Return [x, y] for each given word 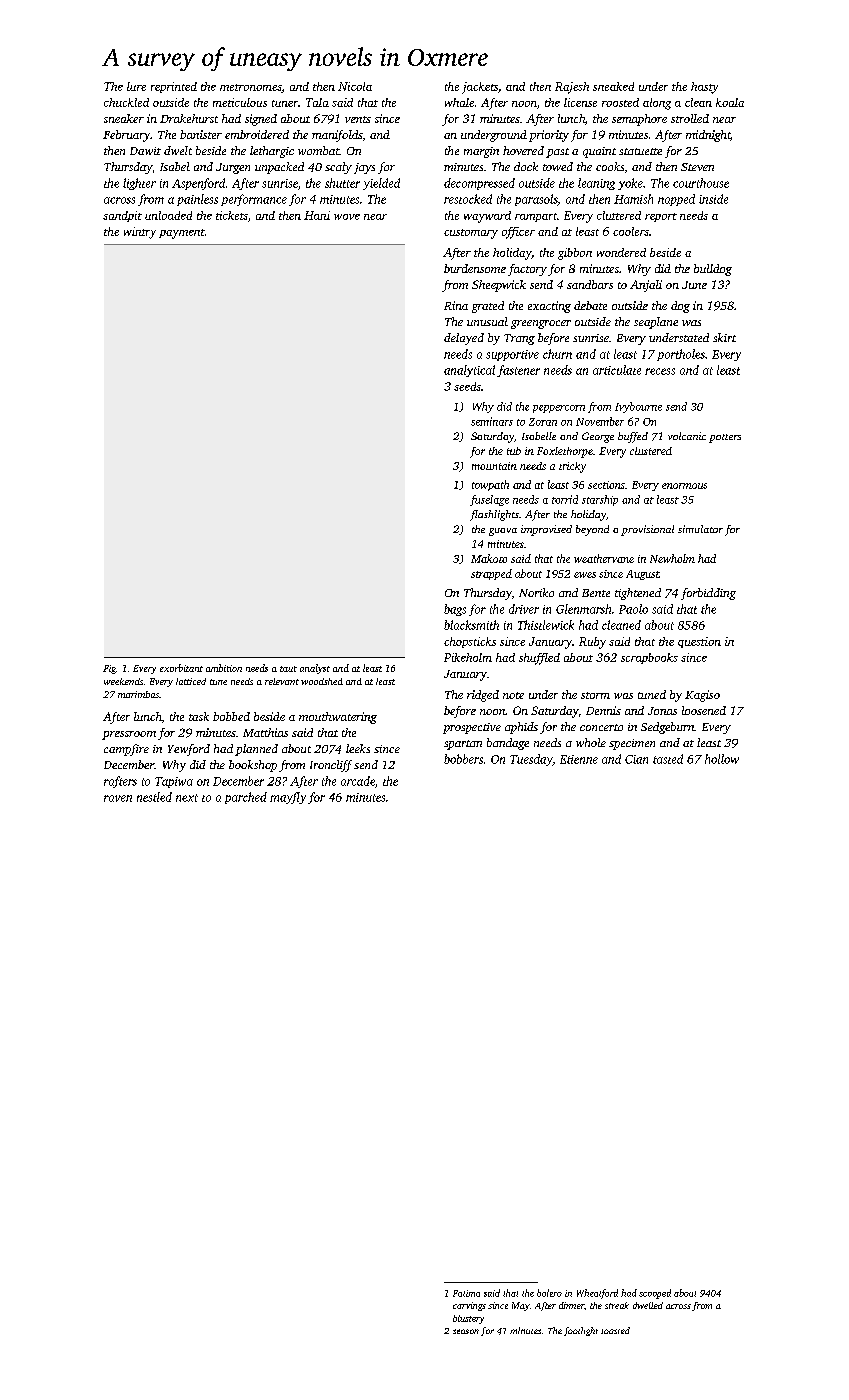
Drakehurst [189, 118]
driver [524, 609]
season [466, 1331]
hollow [722, 759]
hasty [704, 88]
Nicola [355, 86]
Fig [109, 669]
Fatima [466, 1293]
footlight [581, 1331]
